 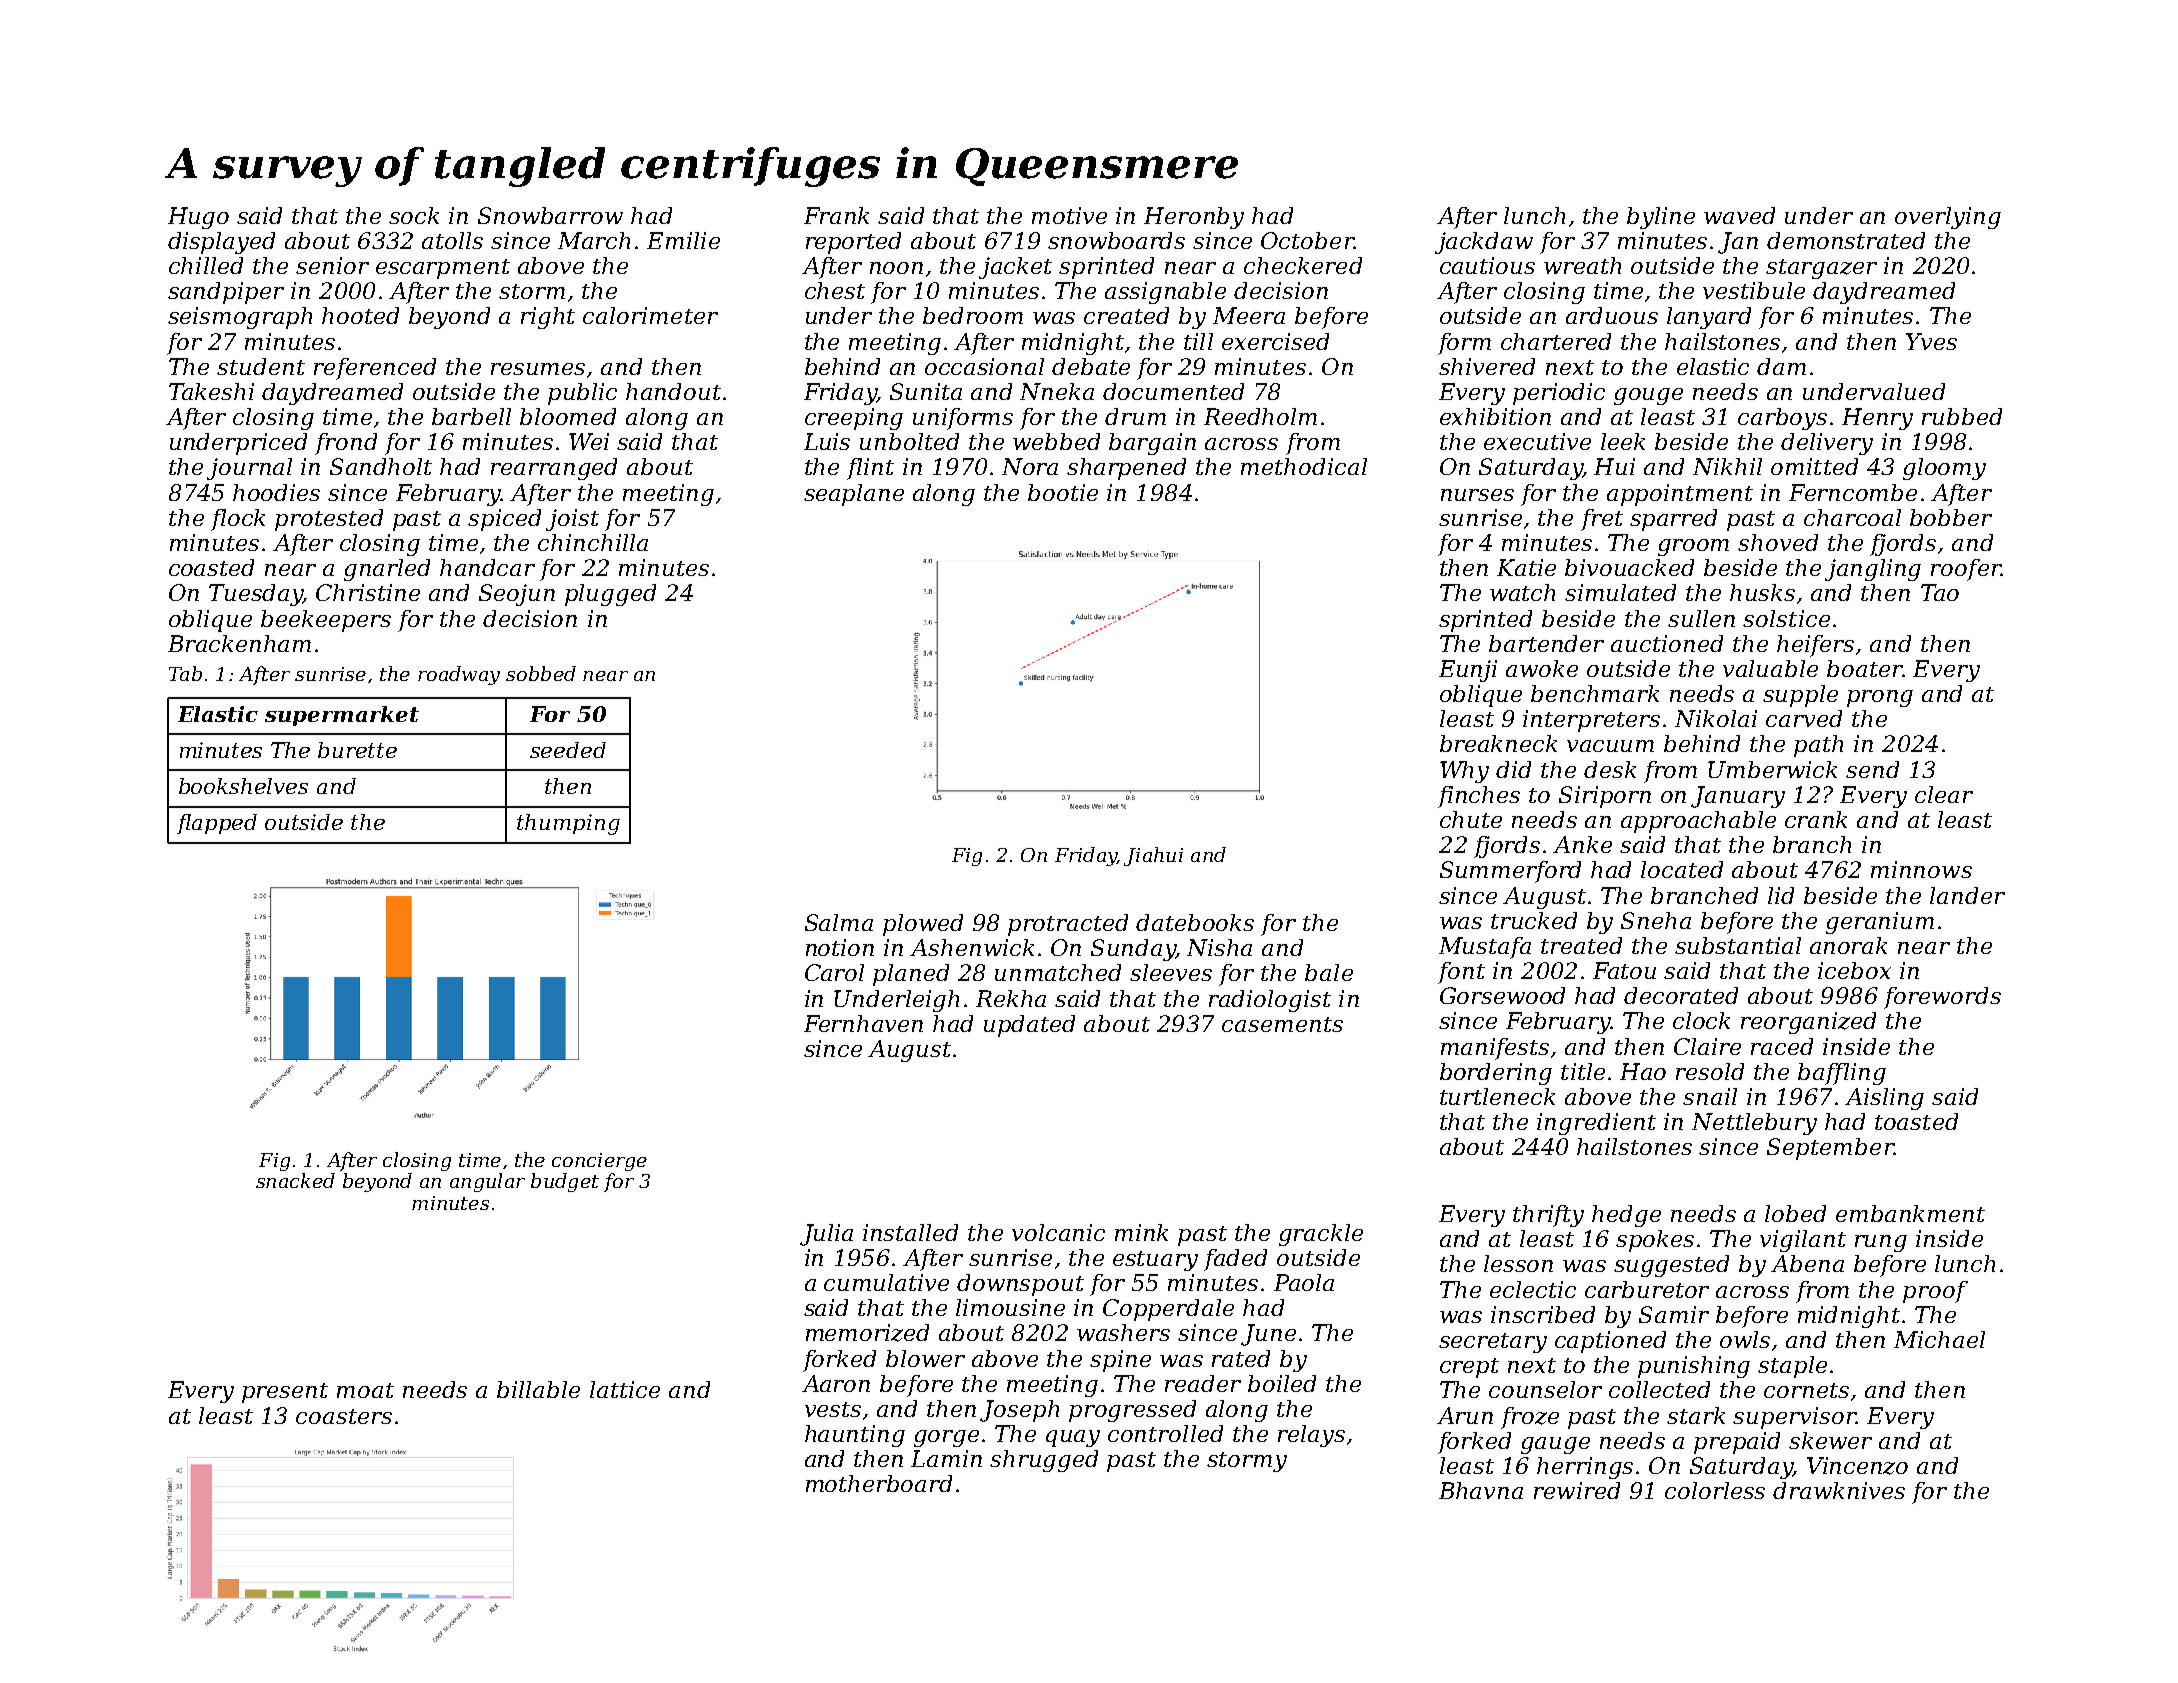 I want to click on lobed, so click(x=1795, y=1213).
